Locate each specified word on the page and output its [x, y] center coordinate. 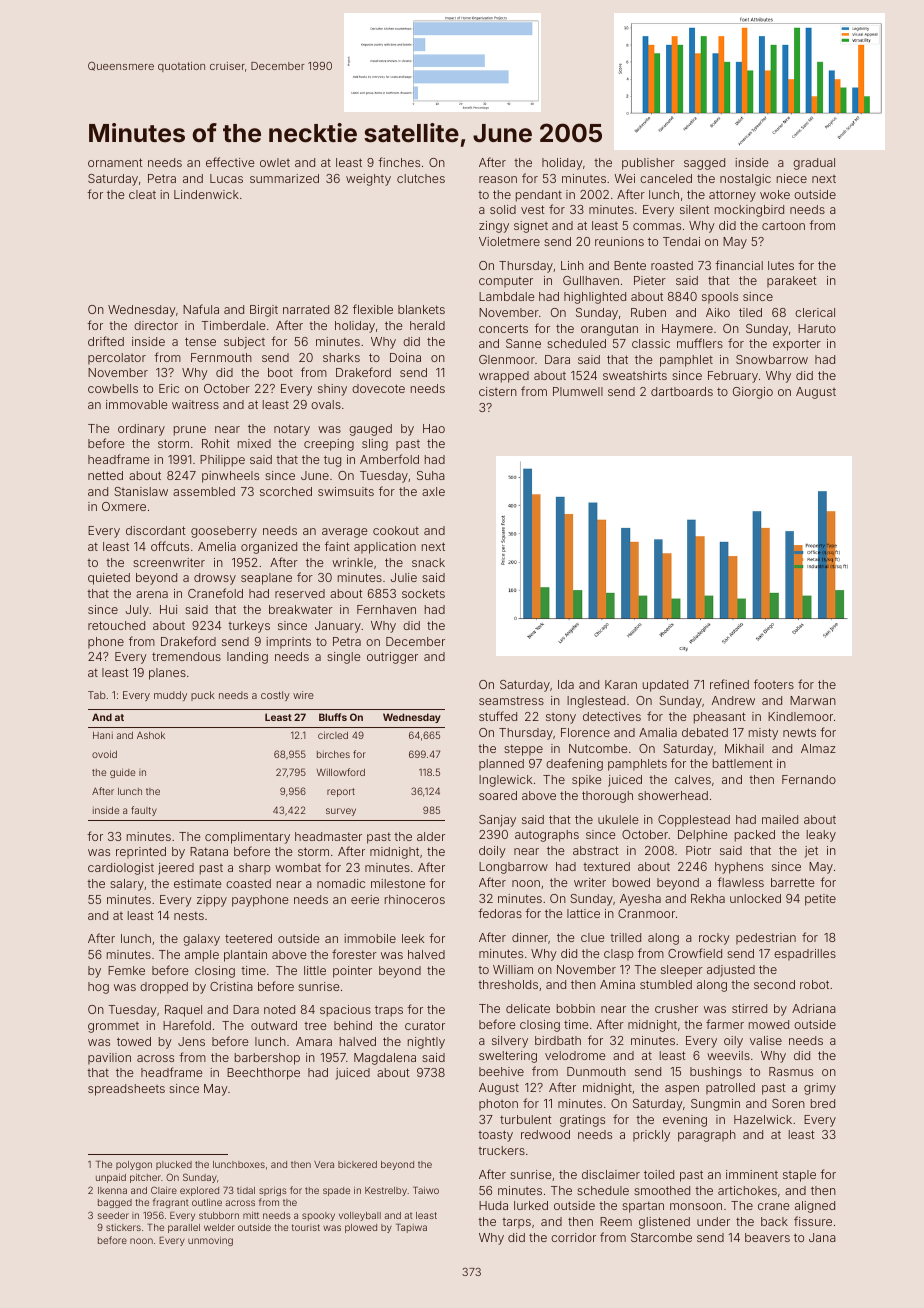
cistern [498, 391]
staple [799, 1176]
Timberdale [233, 325]
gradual [814, 164]
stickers [123, 1227]
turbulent [526, 1119]
